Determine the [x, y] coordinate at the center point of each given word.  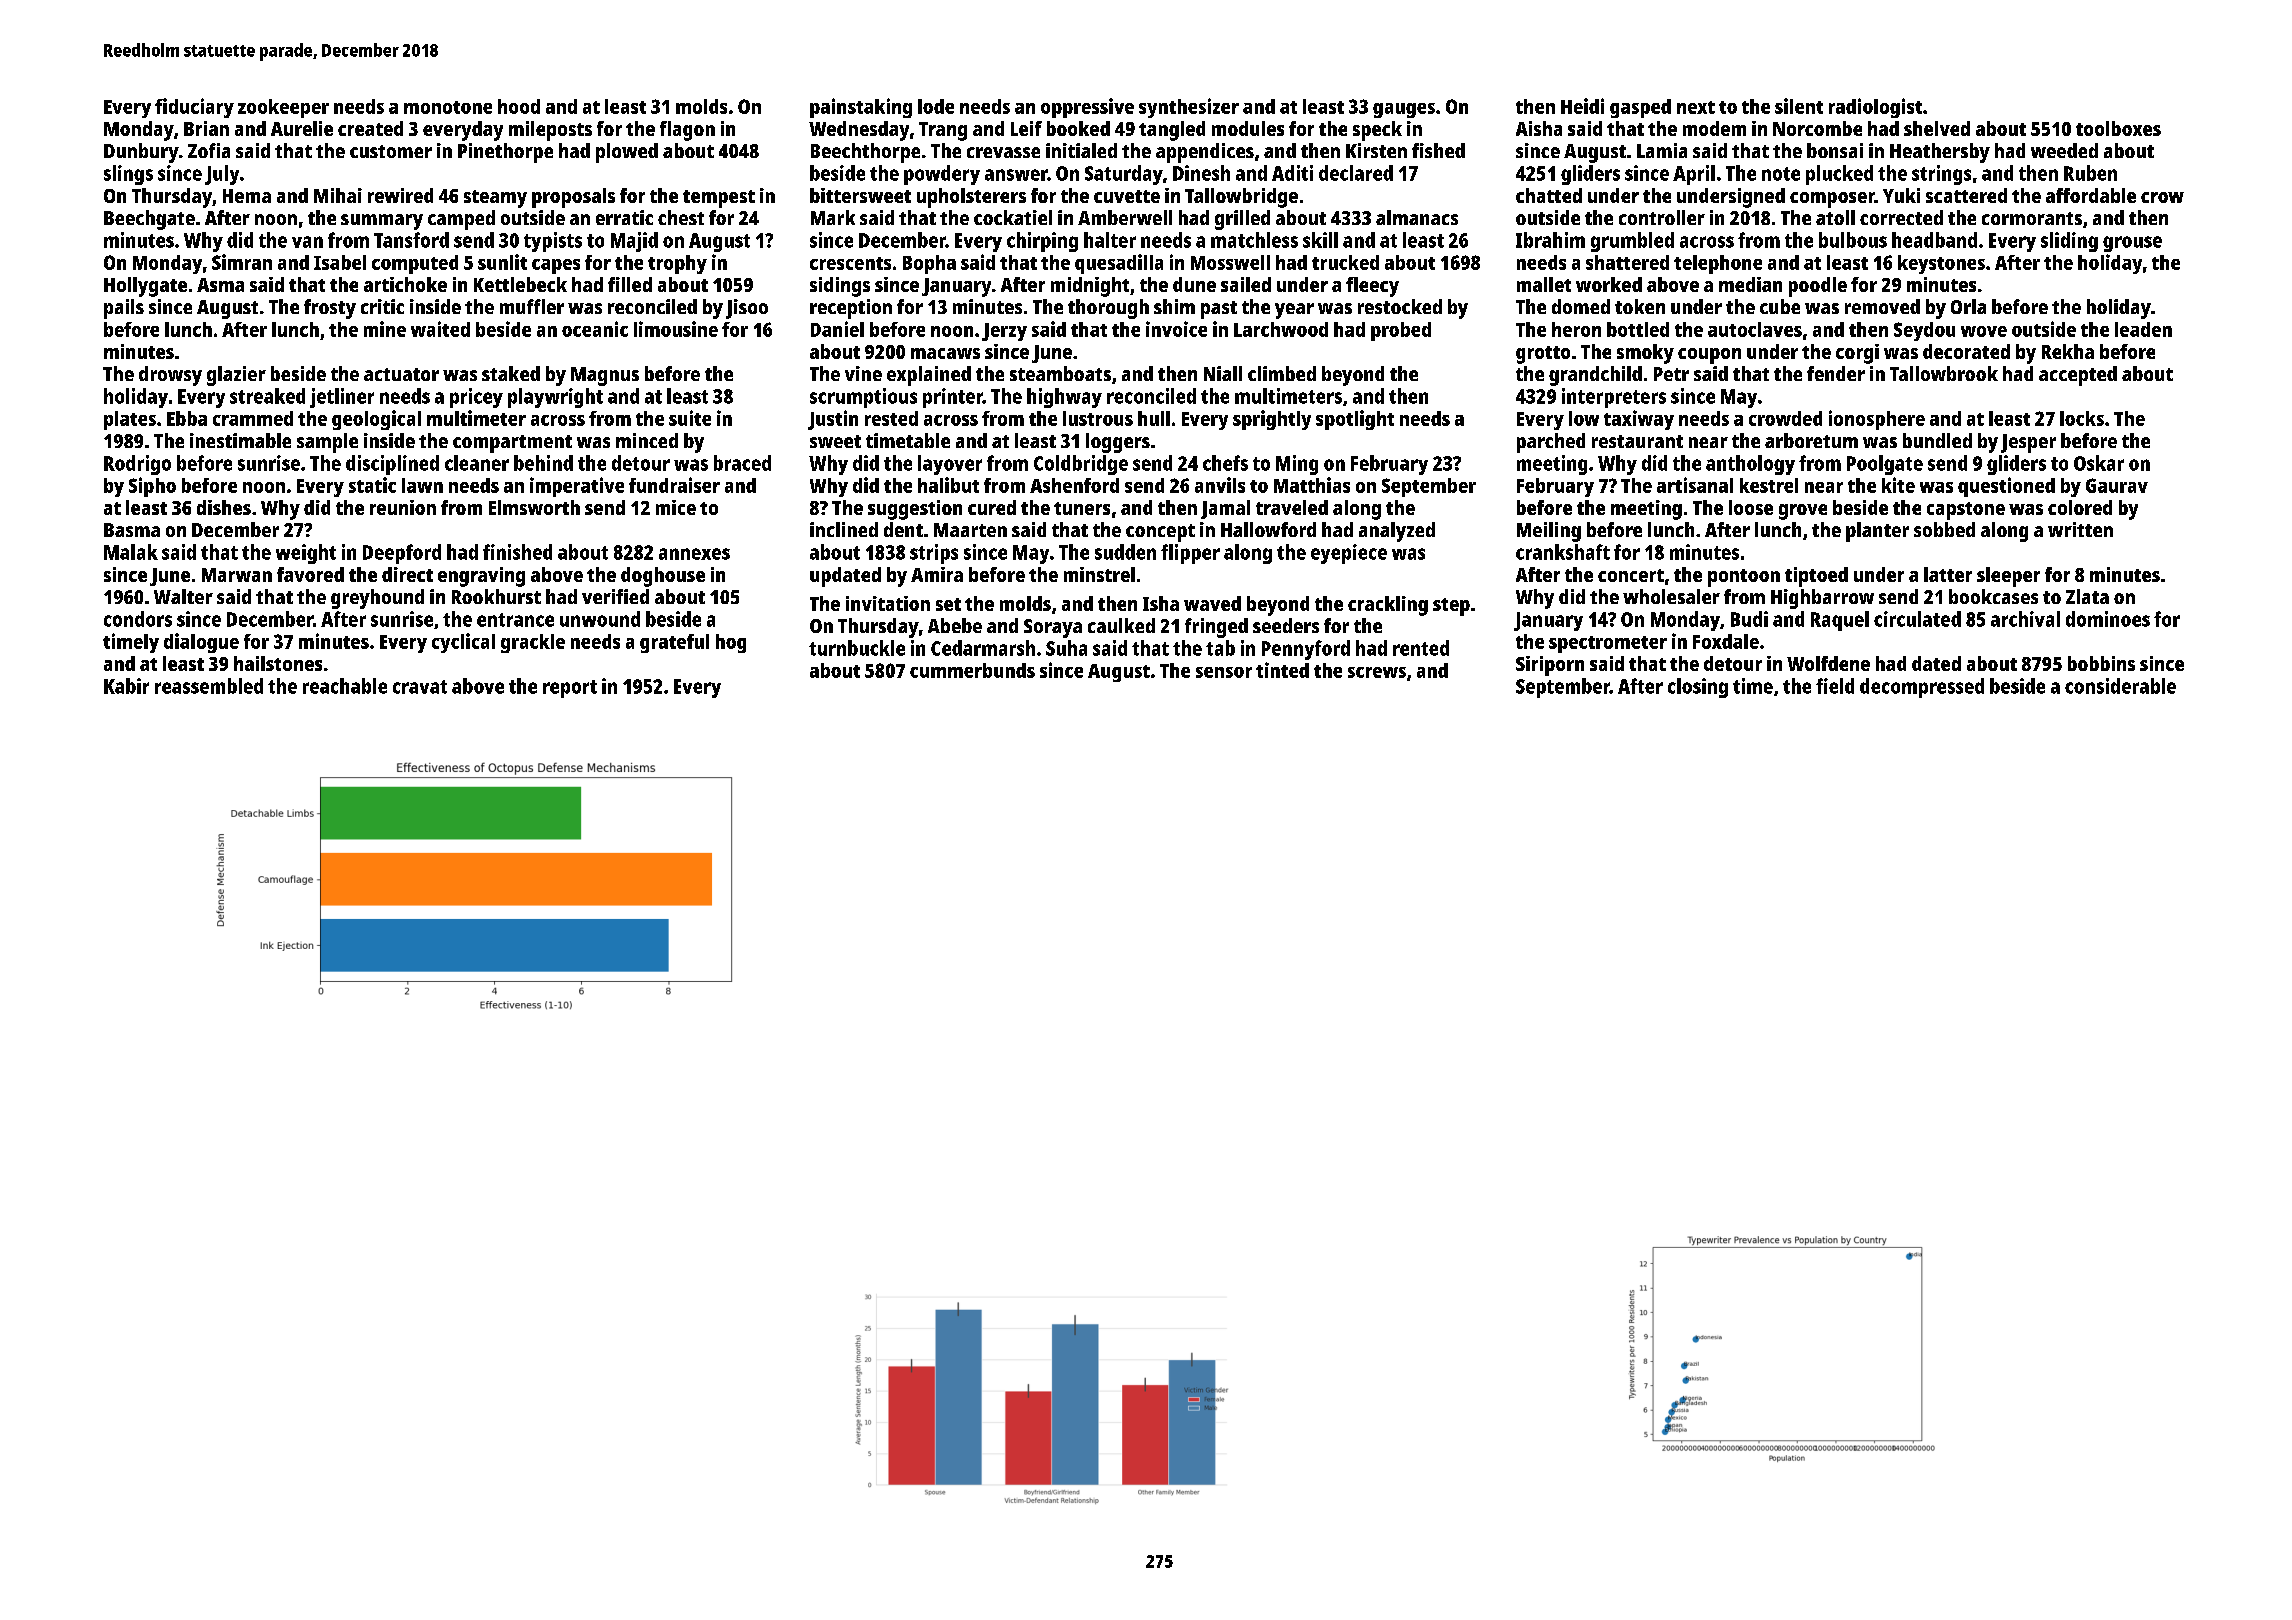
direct [407, 574]
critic [382, 306]
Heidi [1582, 106]
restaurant [1637, 441]
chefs [1225, 463]
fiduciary [194, 108]
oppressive [1087, 108]
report [570, 689]
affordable [2091, 195]
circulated [1917, 619]
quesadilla [1119, 264]
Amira [937, 574]
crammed [253, 418]
